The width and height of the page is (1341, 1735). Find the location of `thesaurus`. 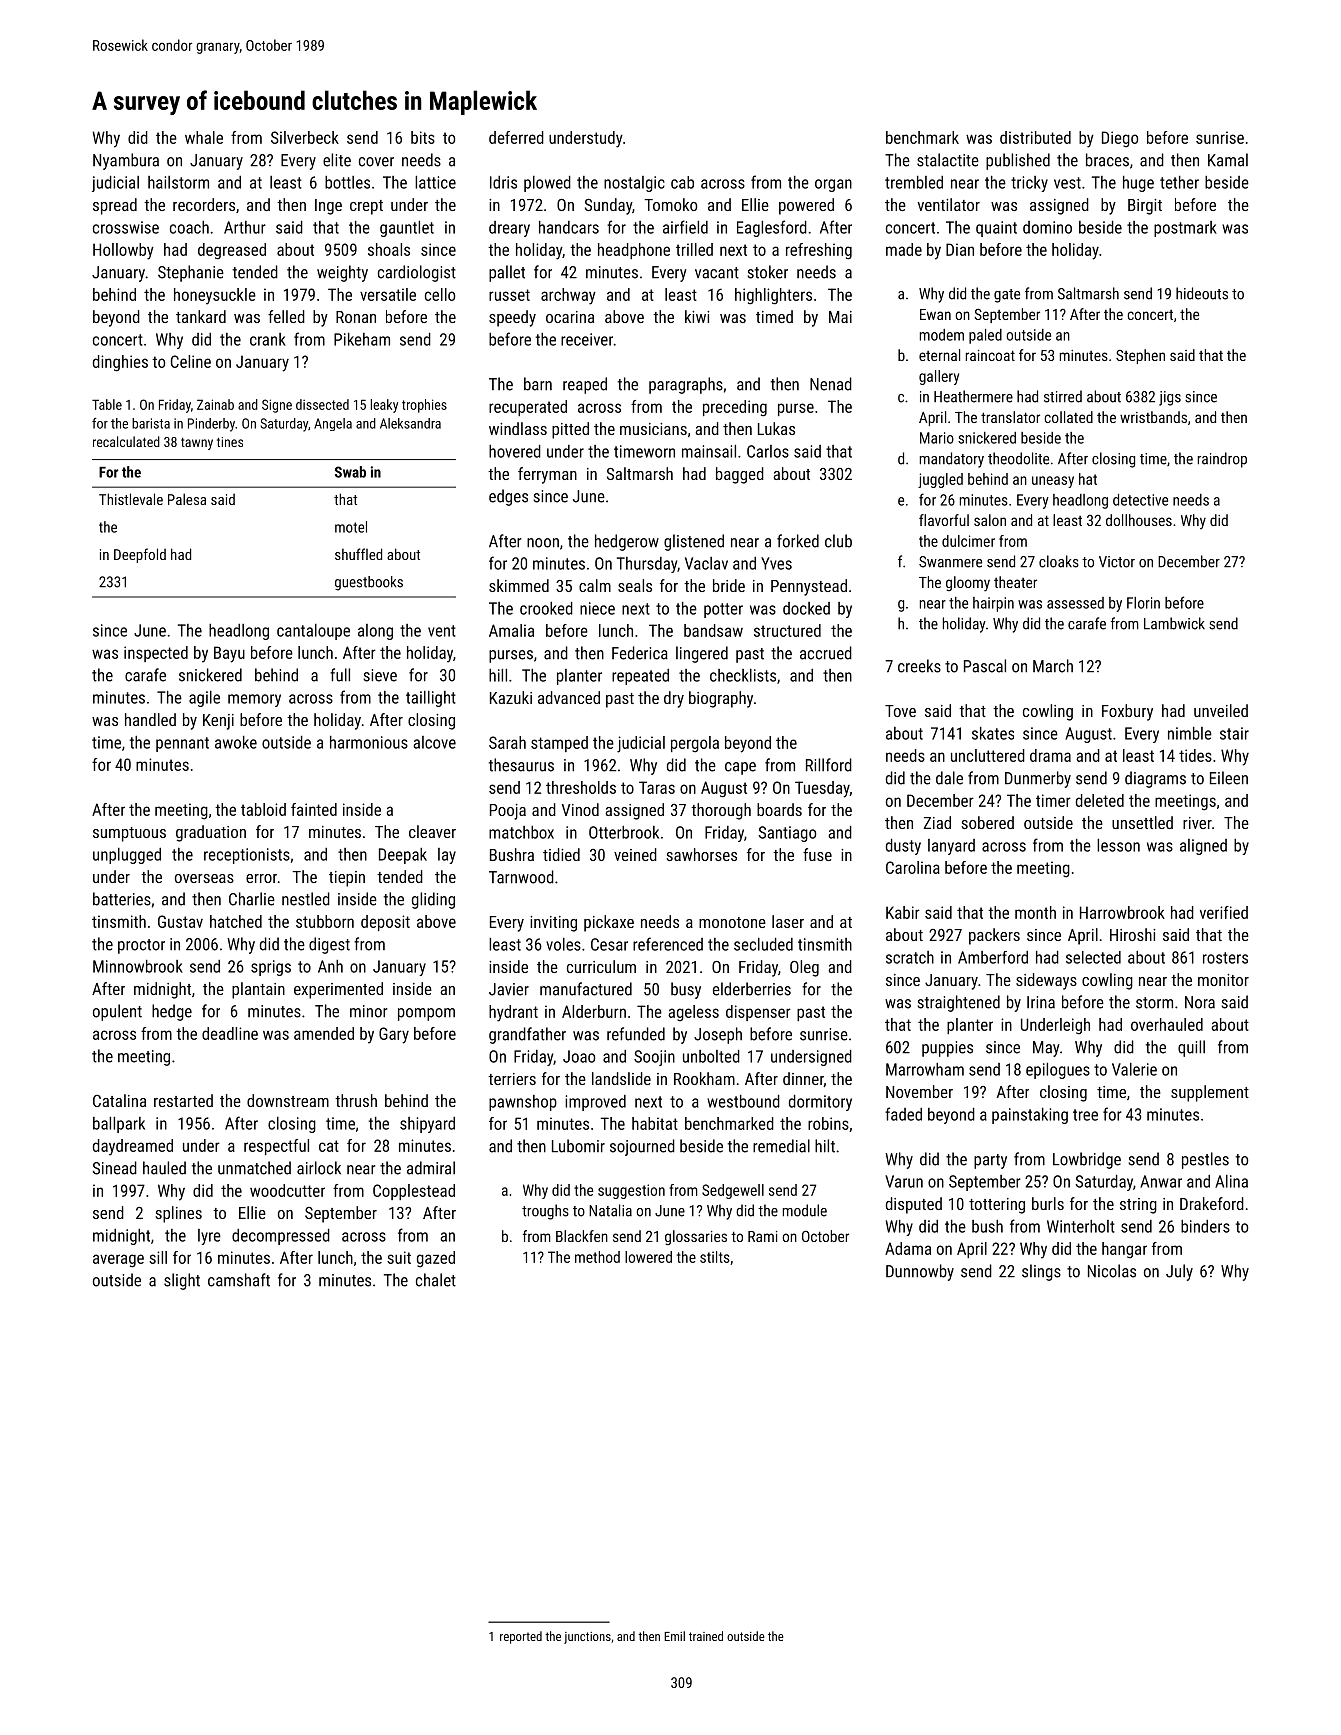

thesaurus is located at coordinates (521, 765).
